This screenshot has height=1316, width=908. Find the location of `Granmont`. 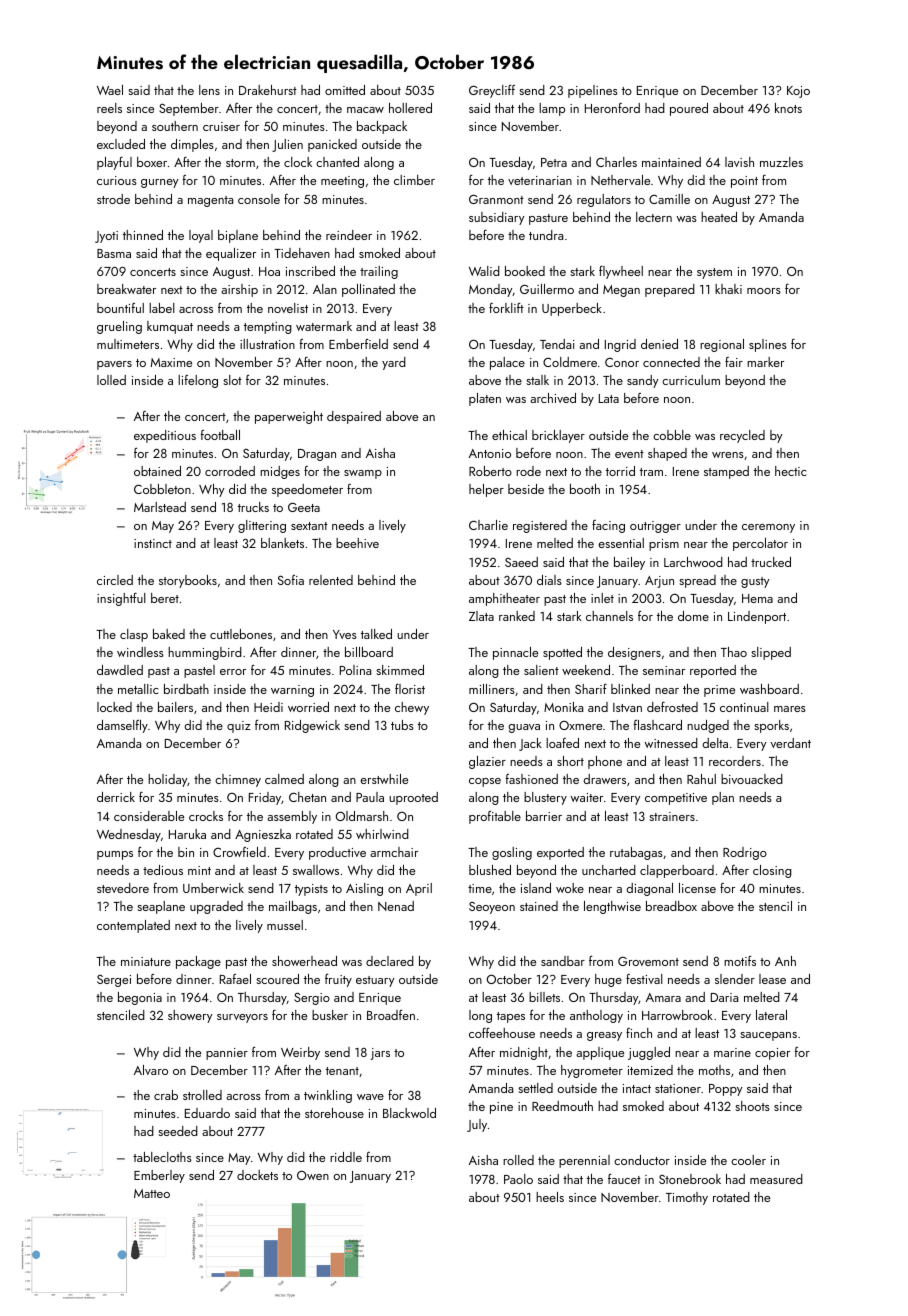

Granmont is located at coordinates (496, 199).
